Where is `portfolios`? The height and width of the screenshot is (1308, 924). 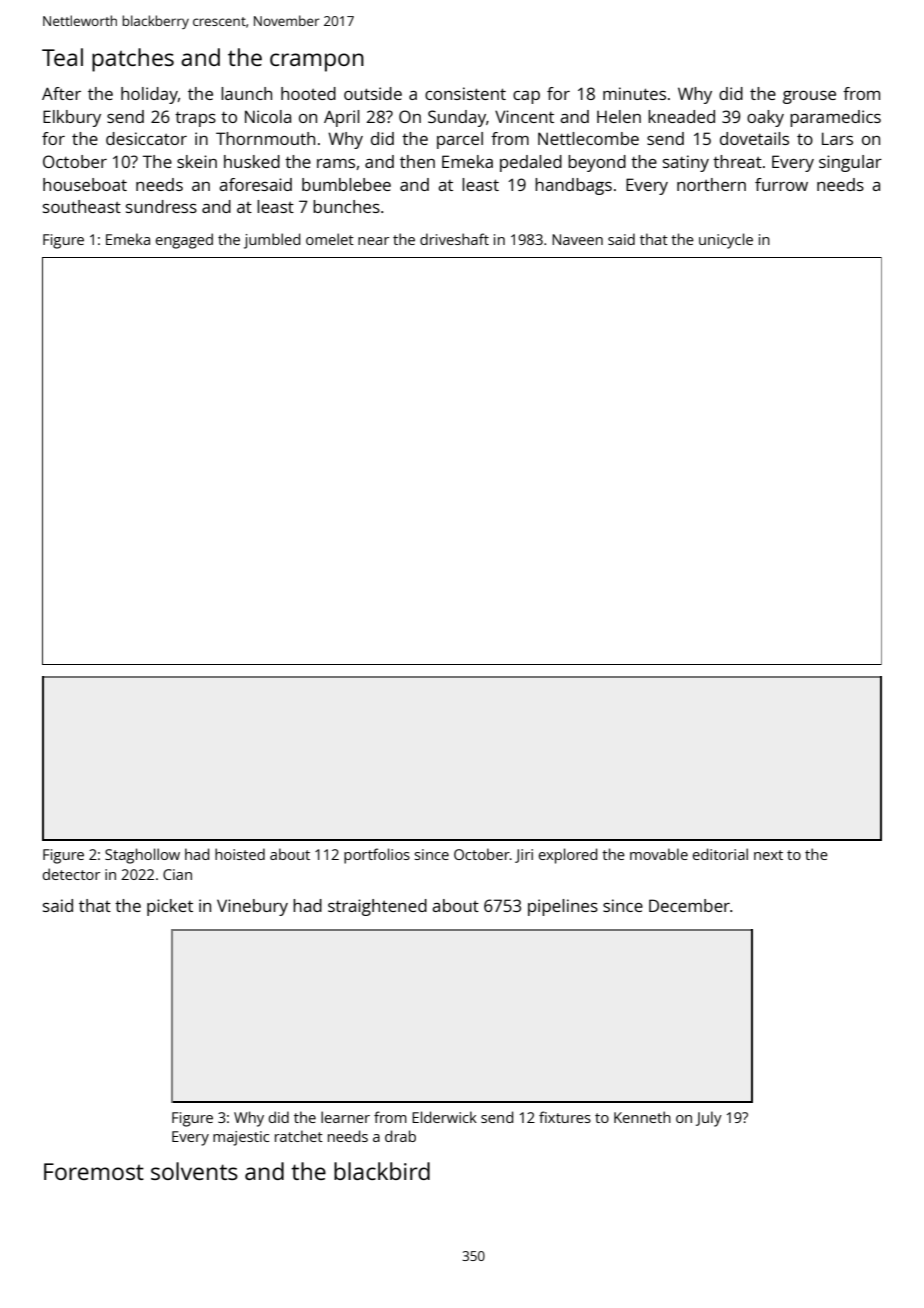
portfolios is located at coordinates (377, 856).
